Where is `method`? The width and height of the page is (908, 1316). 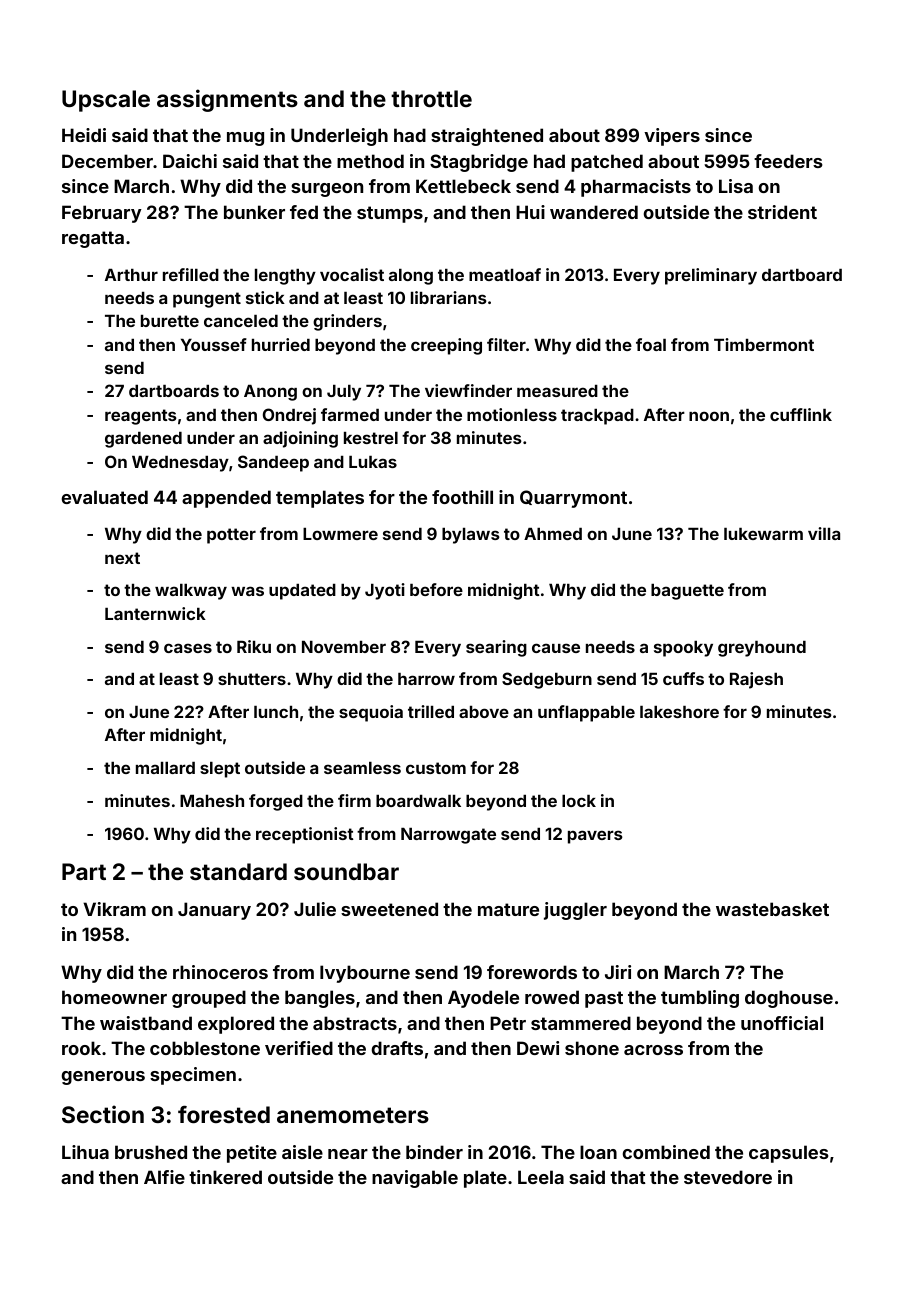 method is located at coordinates (370, 161).
